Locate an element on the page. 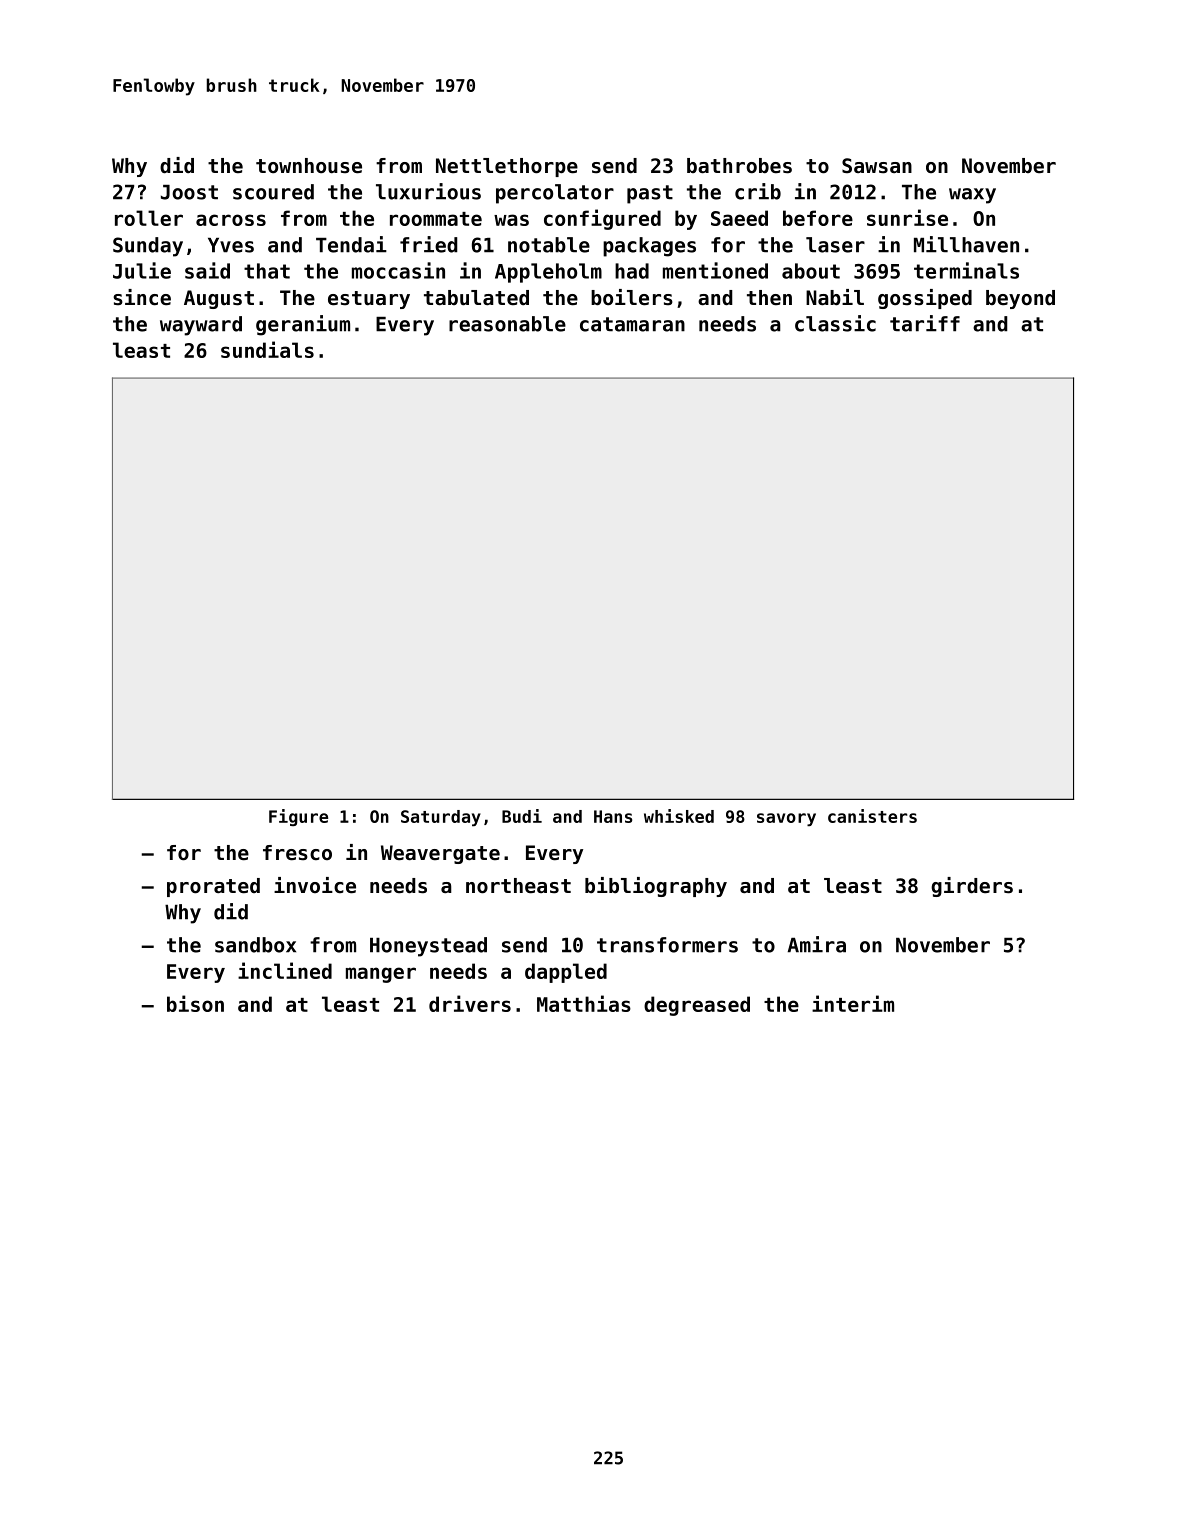 This image has width=1186, height=1534. sandbox is located at coordinates (255, 945).
